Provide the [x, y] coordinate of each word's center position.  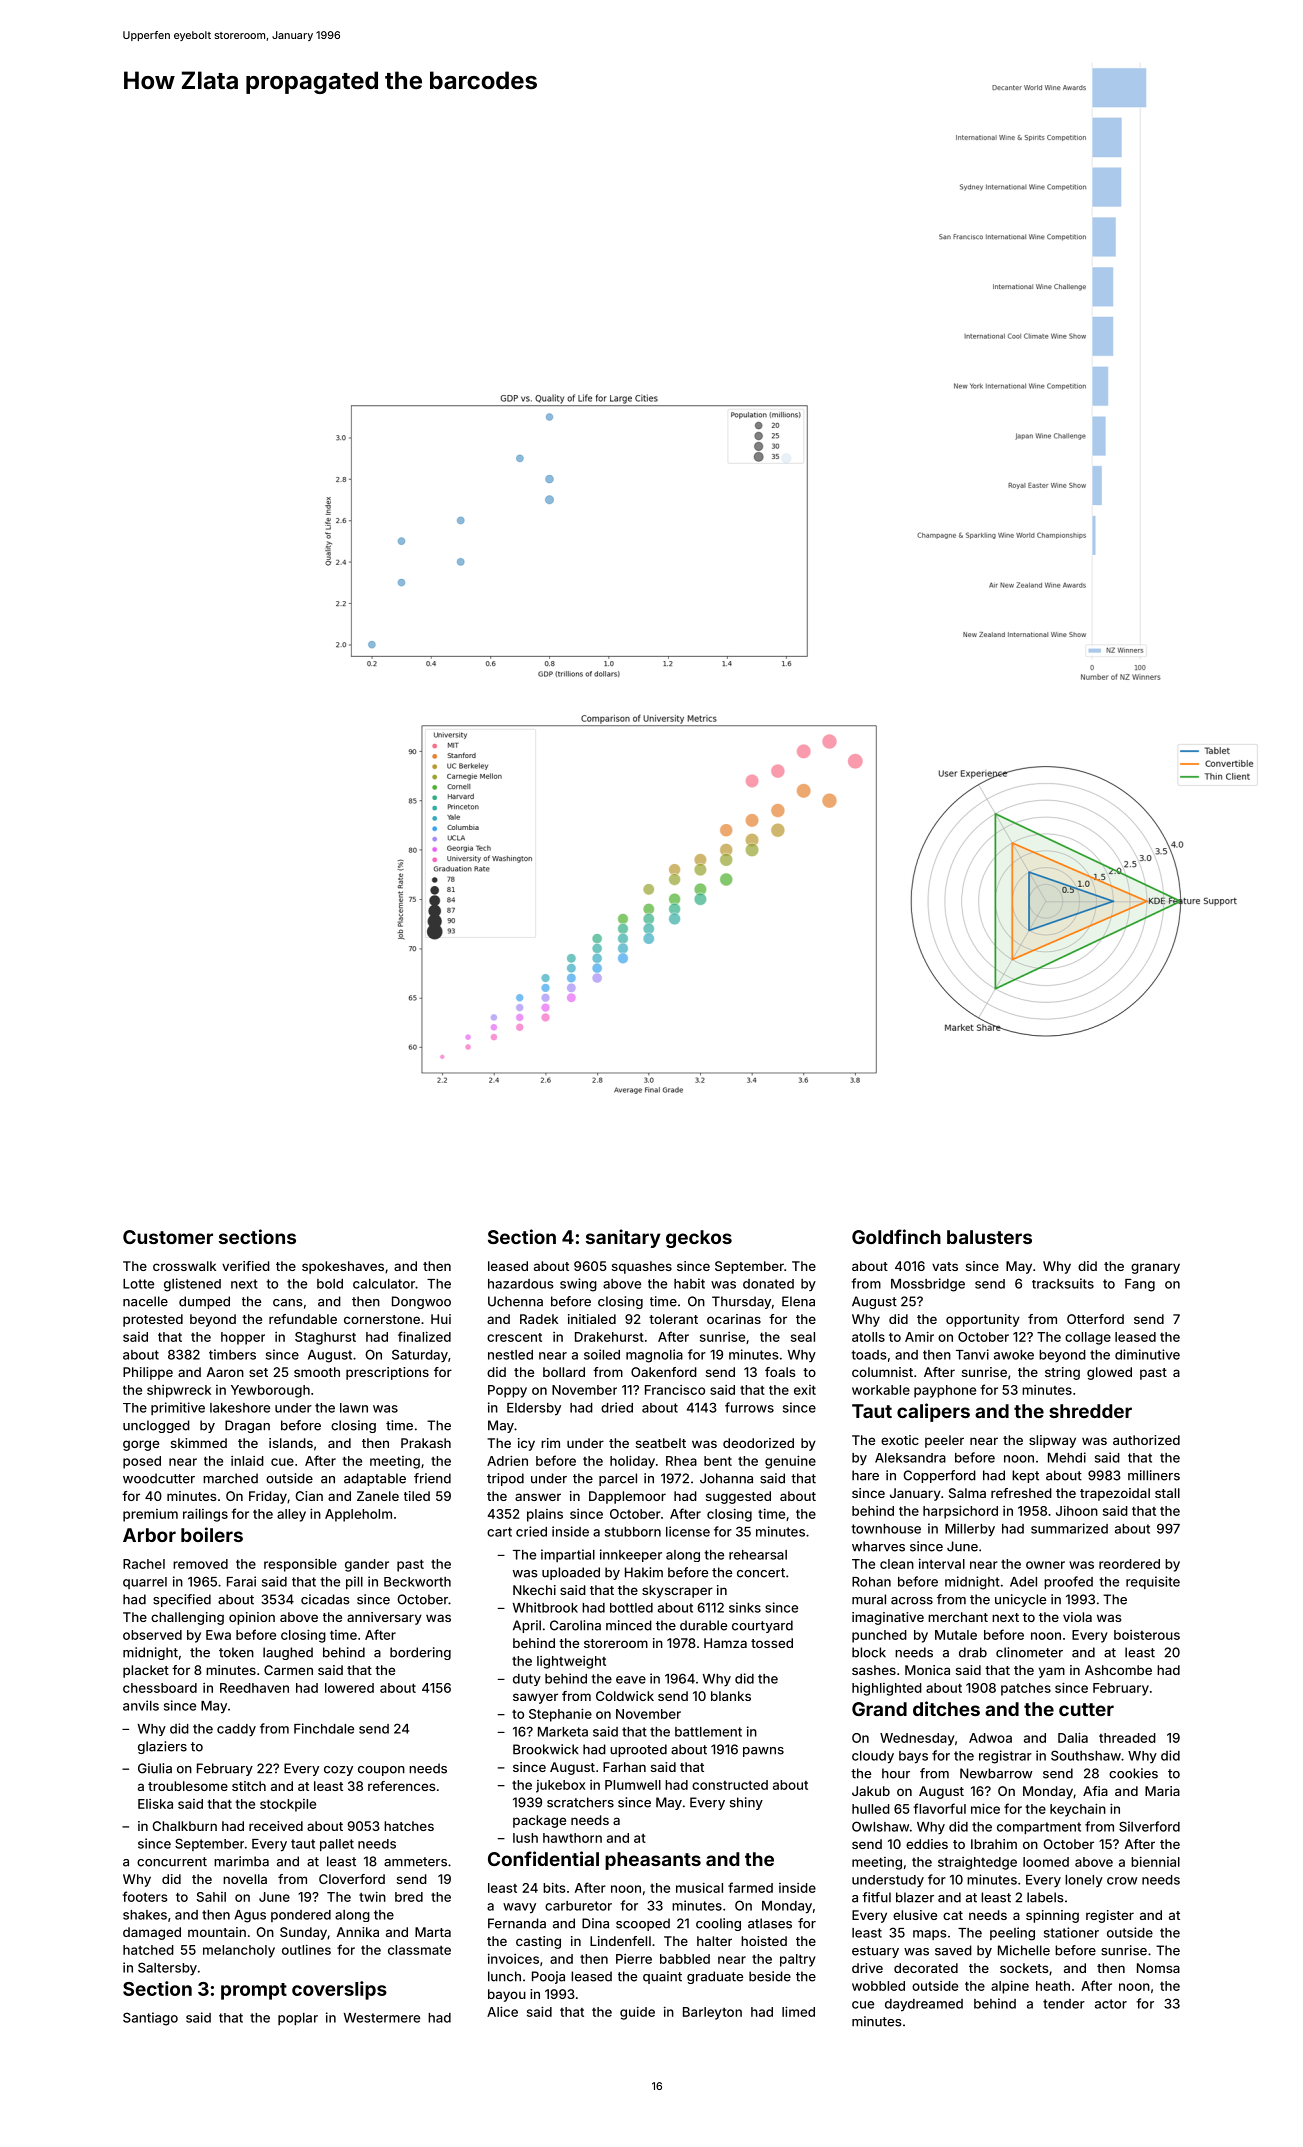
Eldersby [534, 1409]
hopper [243, 1338]
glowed [1109, 1373]
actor [1111, 2004]
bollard [564, 1372]
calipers [933, 1412]
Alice [502, 2011]
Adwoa [990, 1738]
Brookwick [546, 1749]
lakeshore [240, 1408]
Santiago [150, 2019]
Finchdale [324, 1728]
